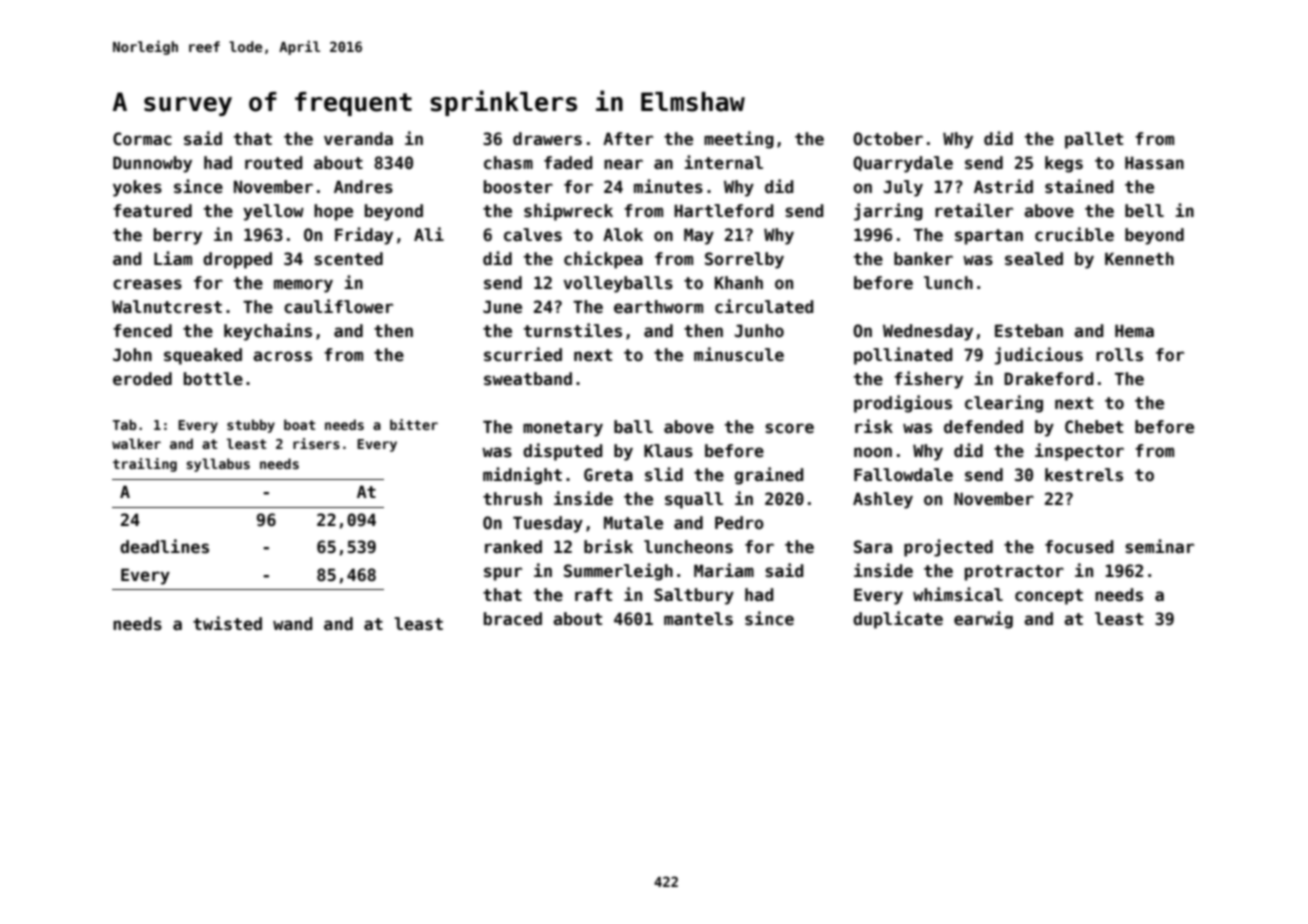 The width and height of the page is (1308, 924). I want to click on drawers, so click(547, 139).
